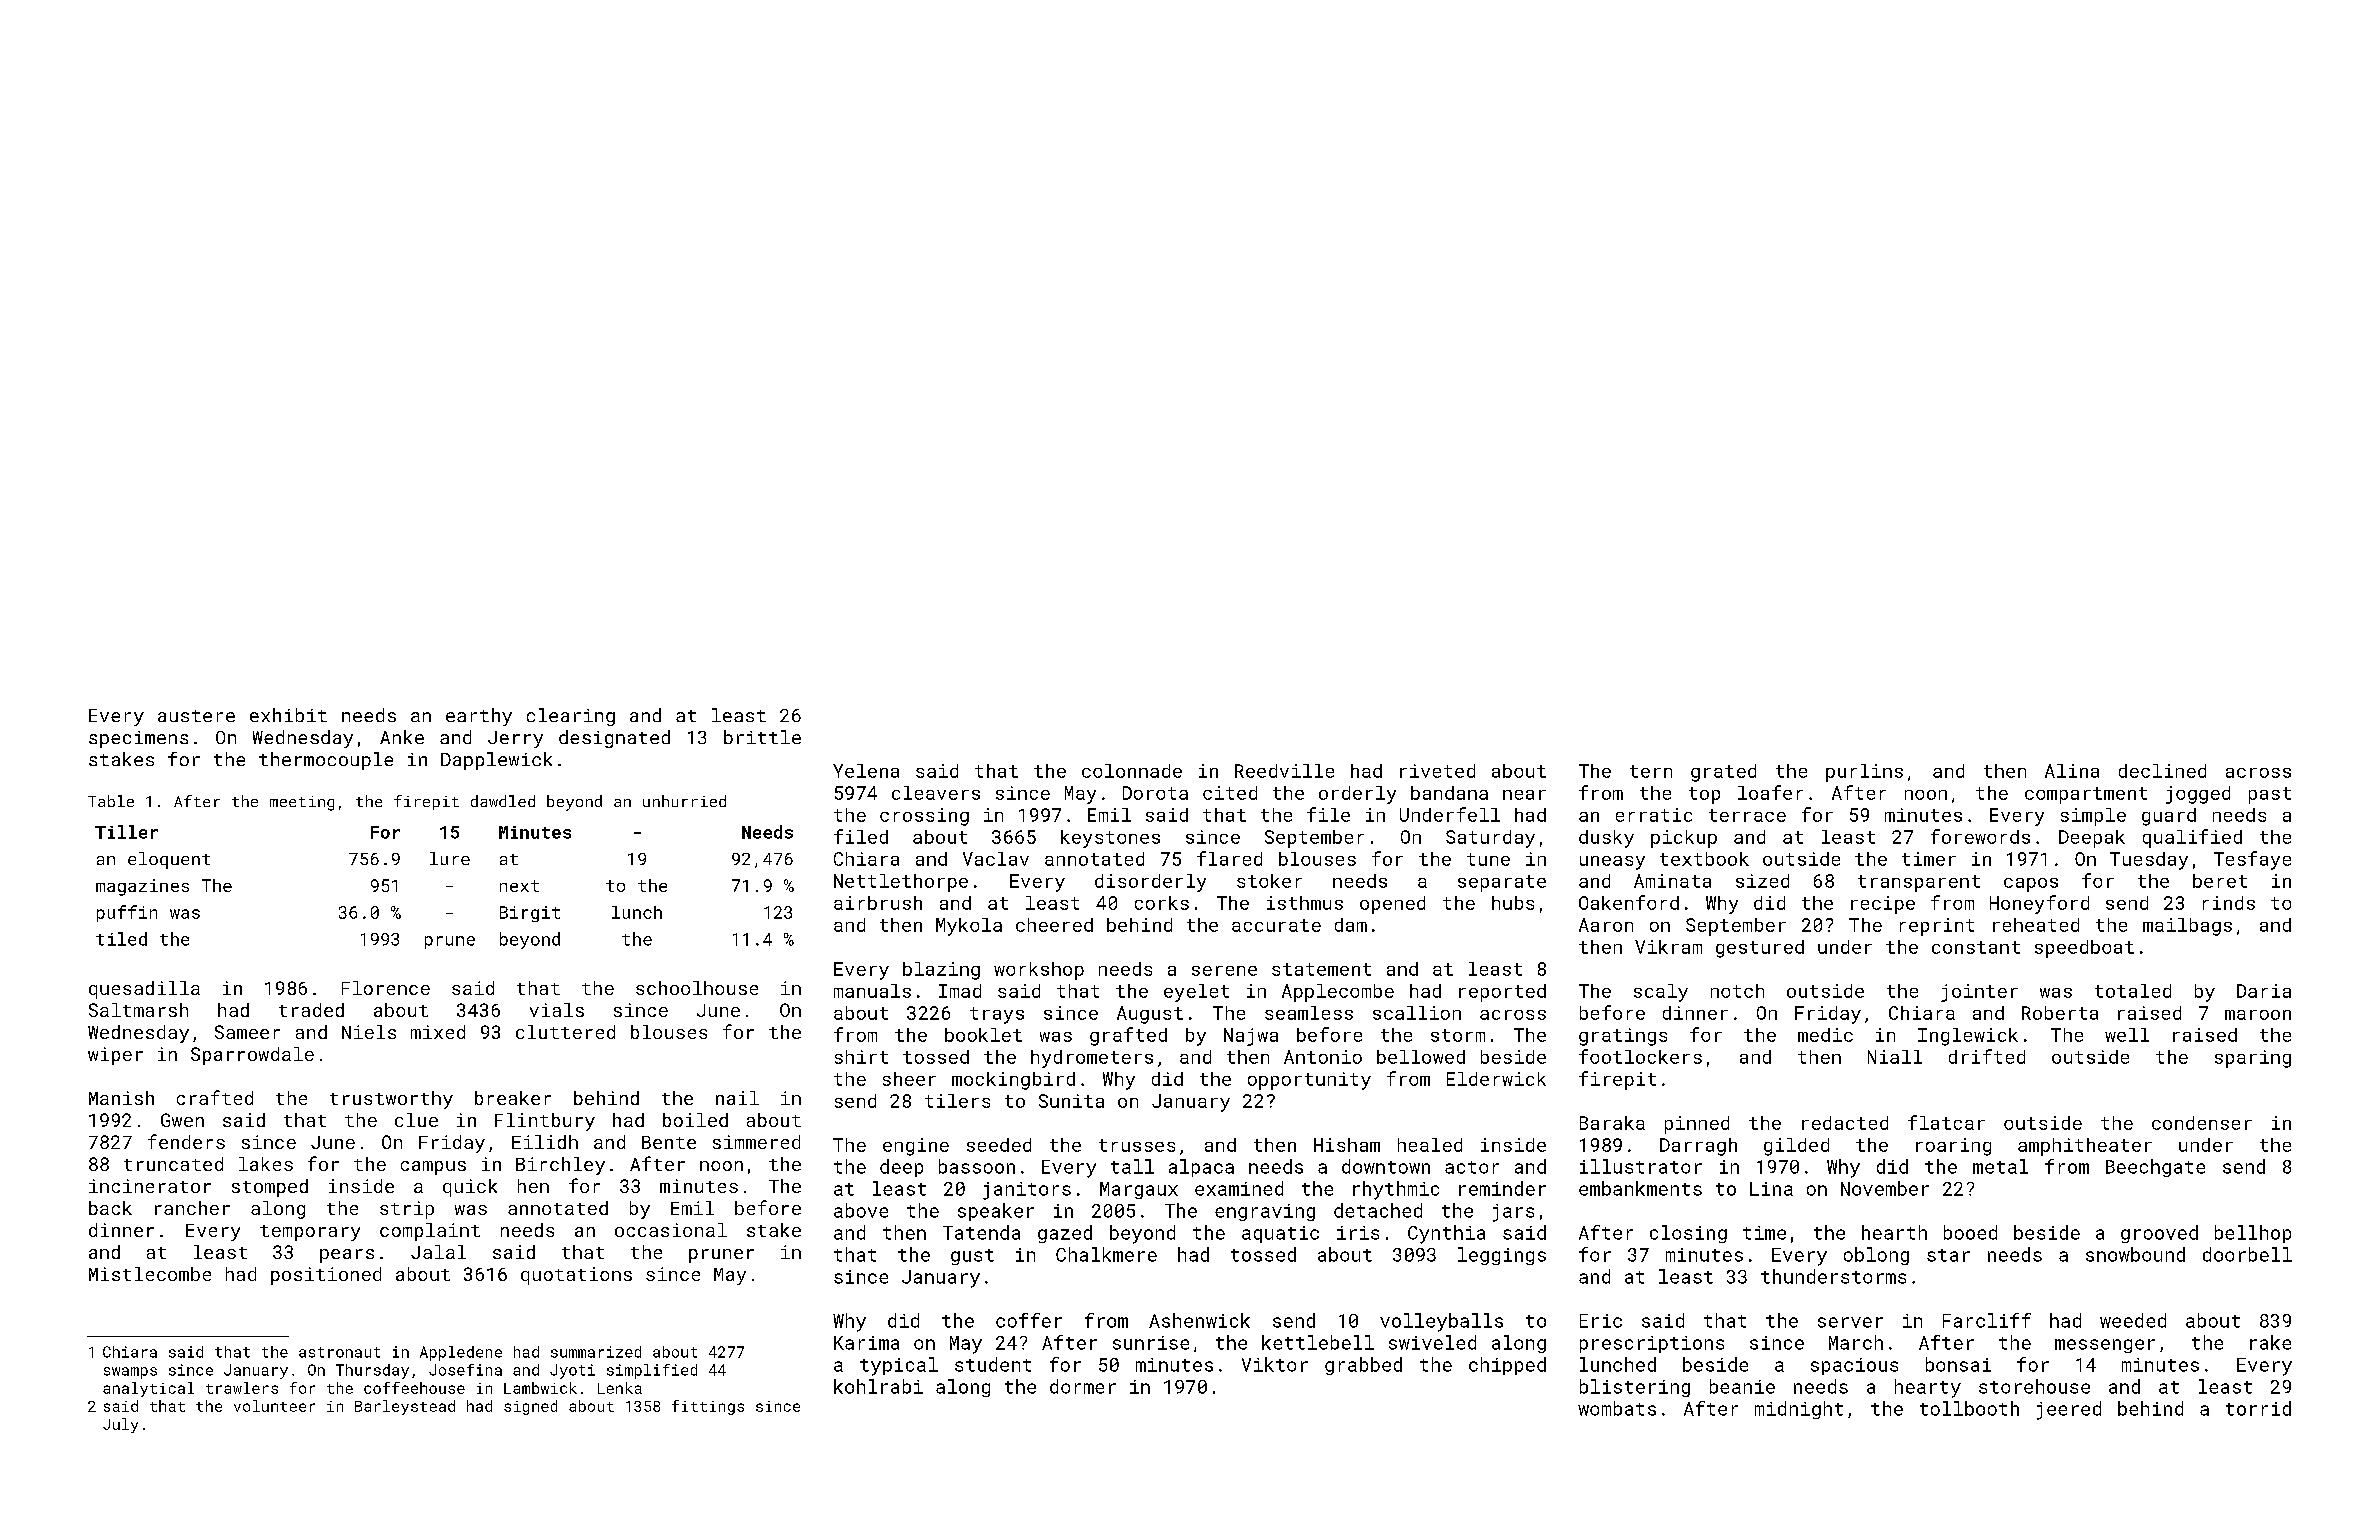 This page has width=2380, height=1540. Describe the element at coordinates (1284, 771) in the page. I see `Reedville` at that location.
